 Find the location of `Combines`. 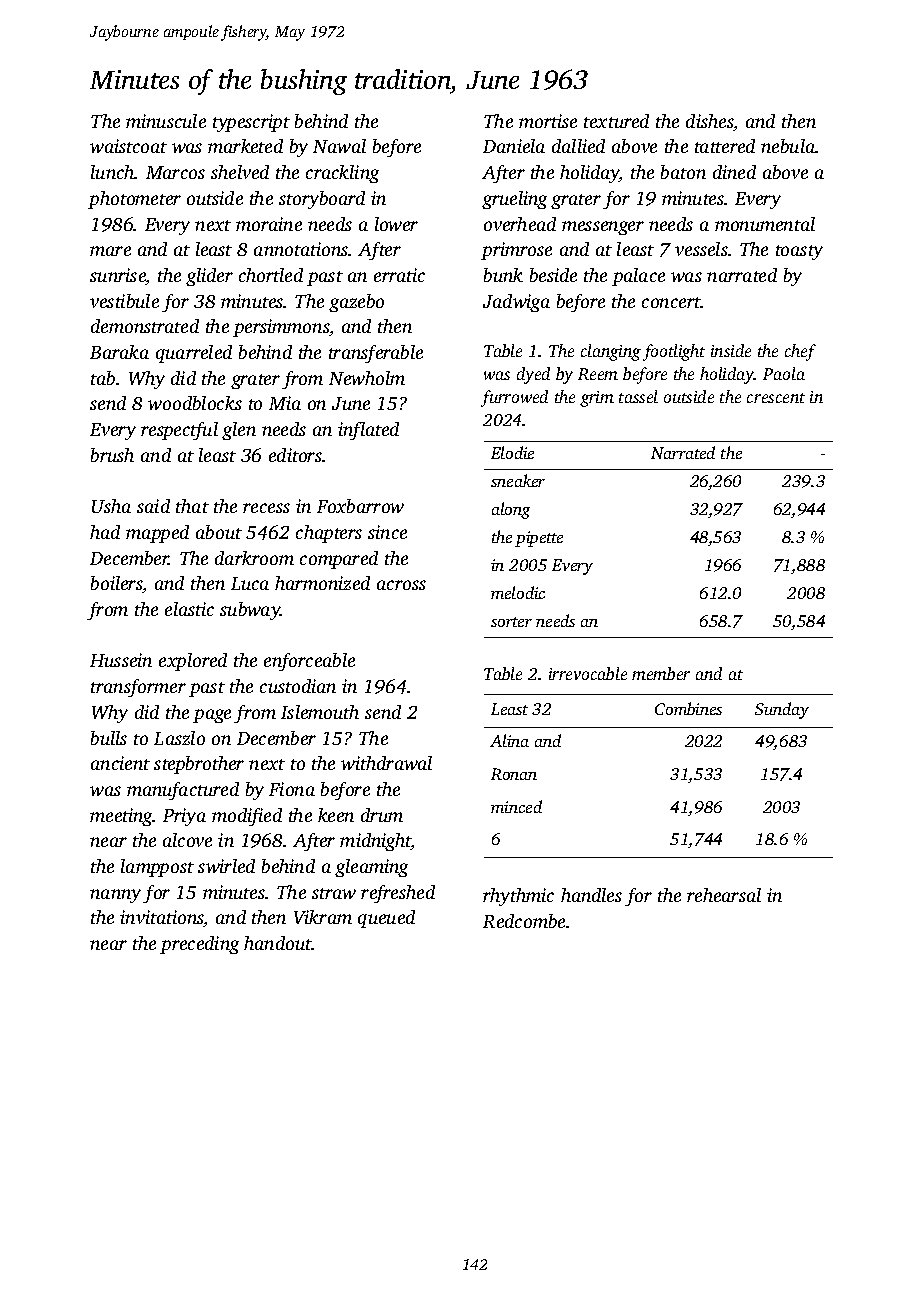

Combines is located at coordinates (688, 708).
